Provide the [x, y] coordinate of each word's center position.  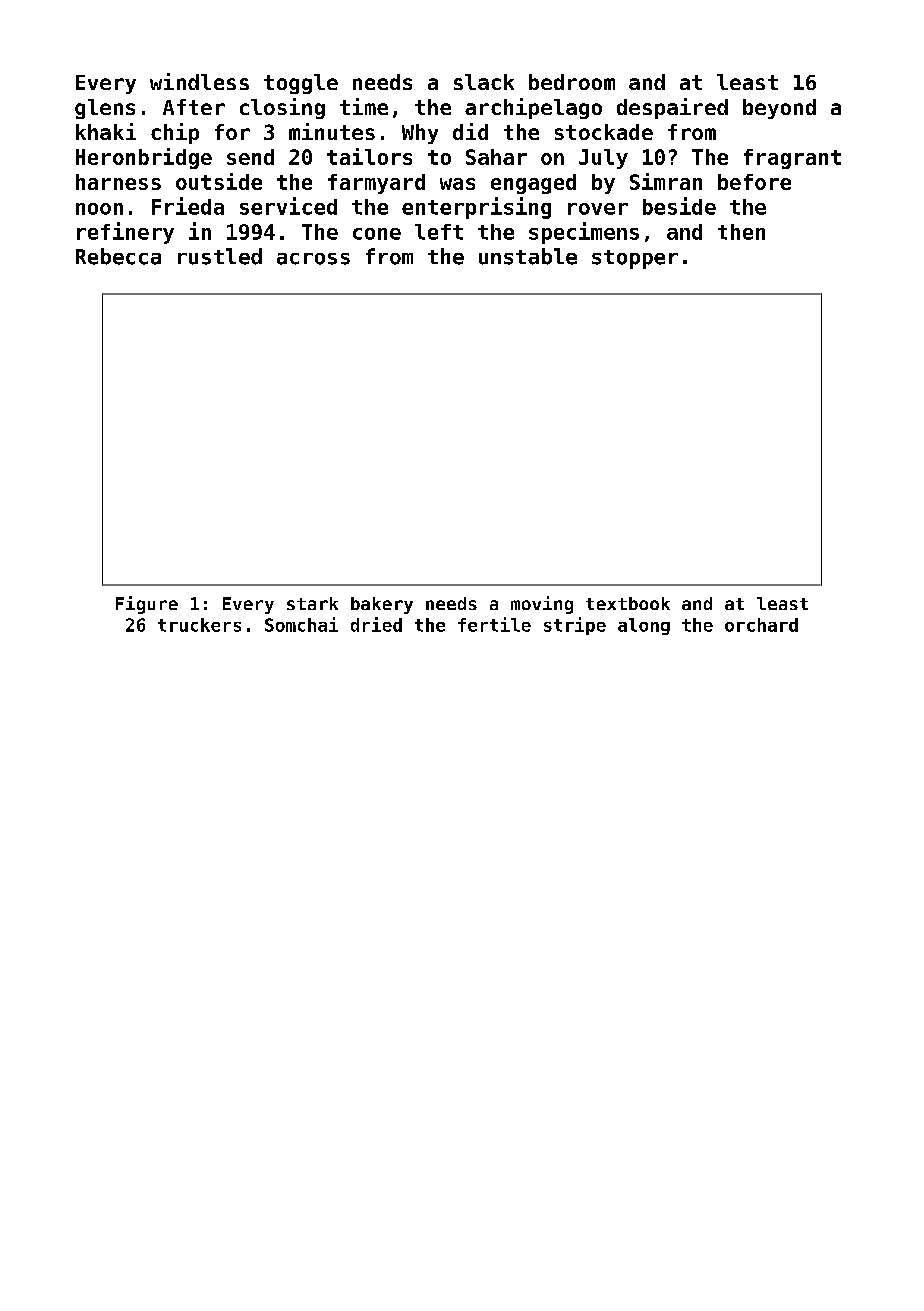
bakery [382, 605]
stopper [635, 259]
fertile [494, 624]
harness [118, 182]
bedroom [572, 82]
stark [312, 603]
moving [542, 605]
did [470, 131]
